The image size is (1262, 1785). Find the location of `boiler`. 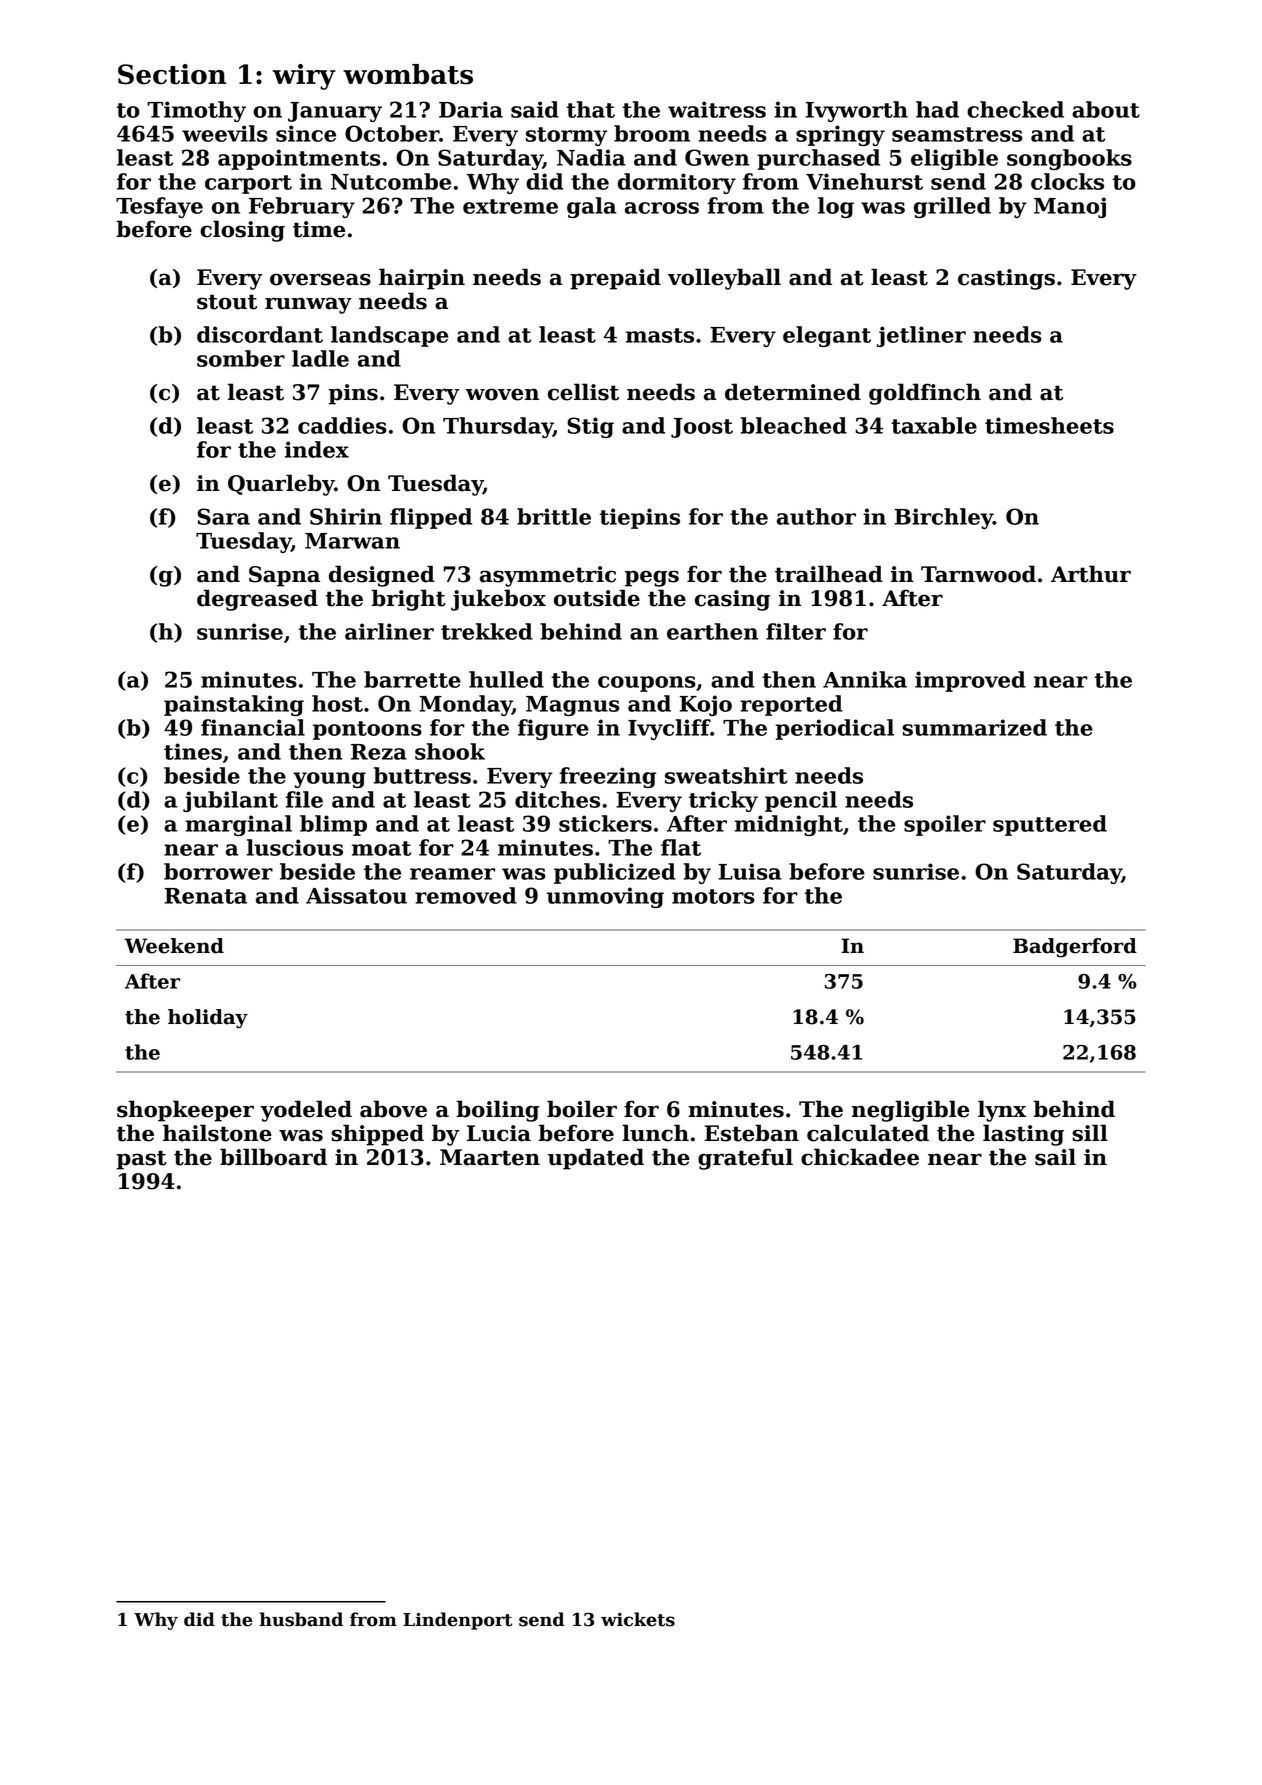

boiler is located at coordinates (582, 1109).
